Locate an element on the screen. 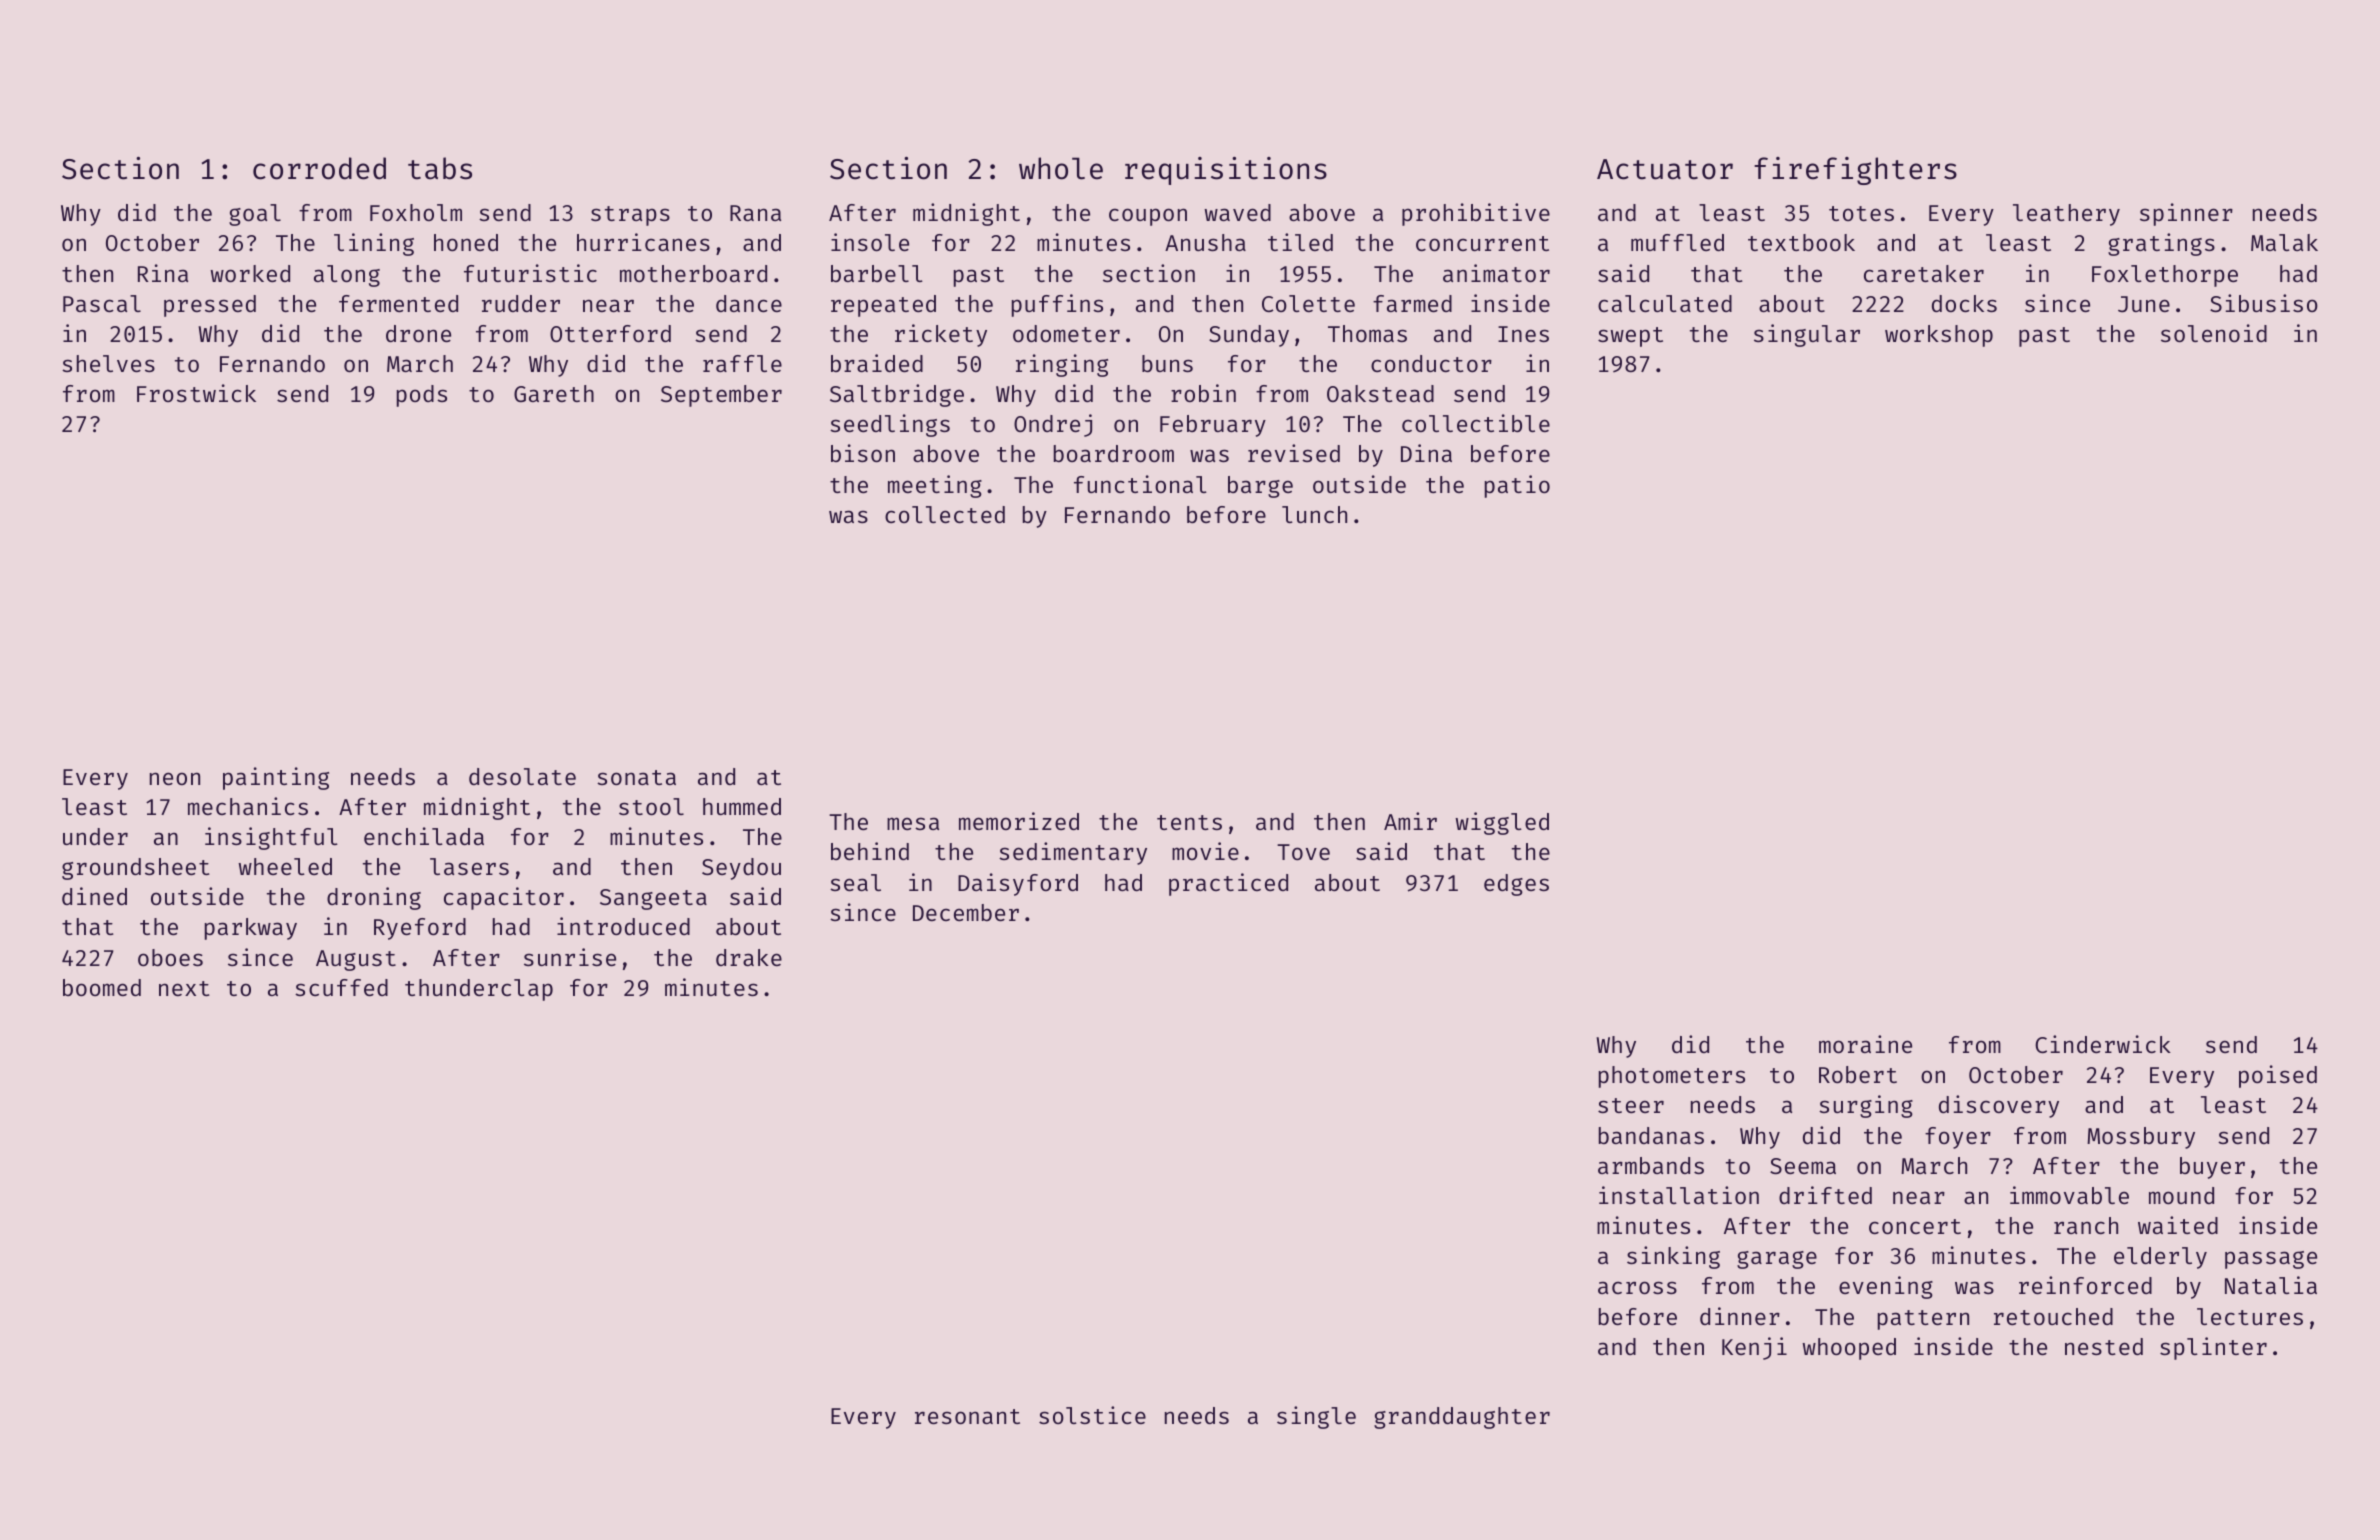 The height and width of the screenshot is (1540, 2380). moraine is located at coordinates (1865, 1044).
